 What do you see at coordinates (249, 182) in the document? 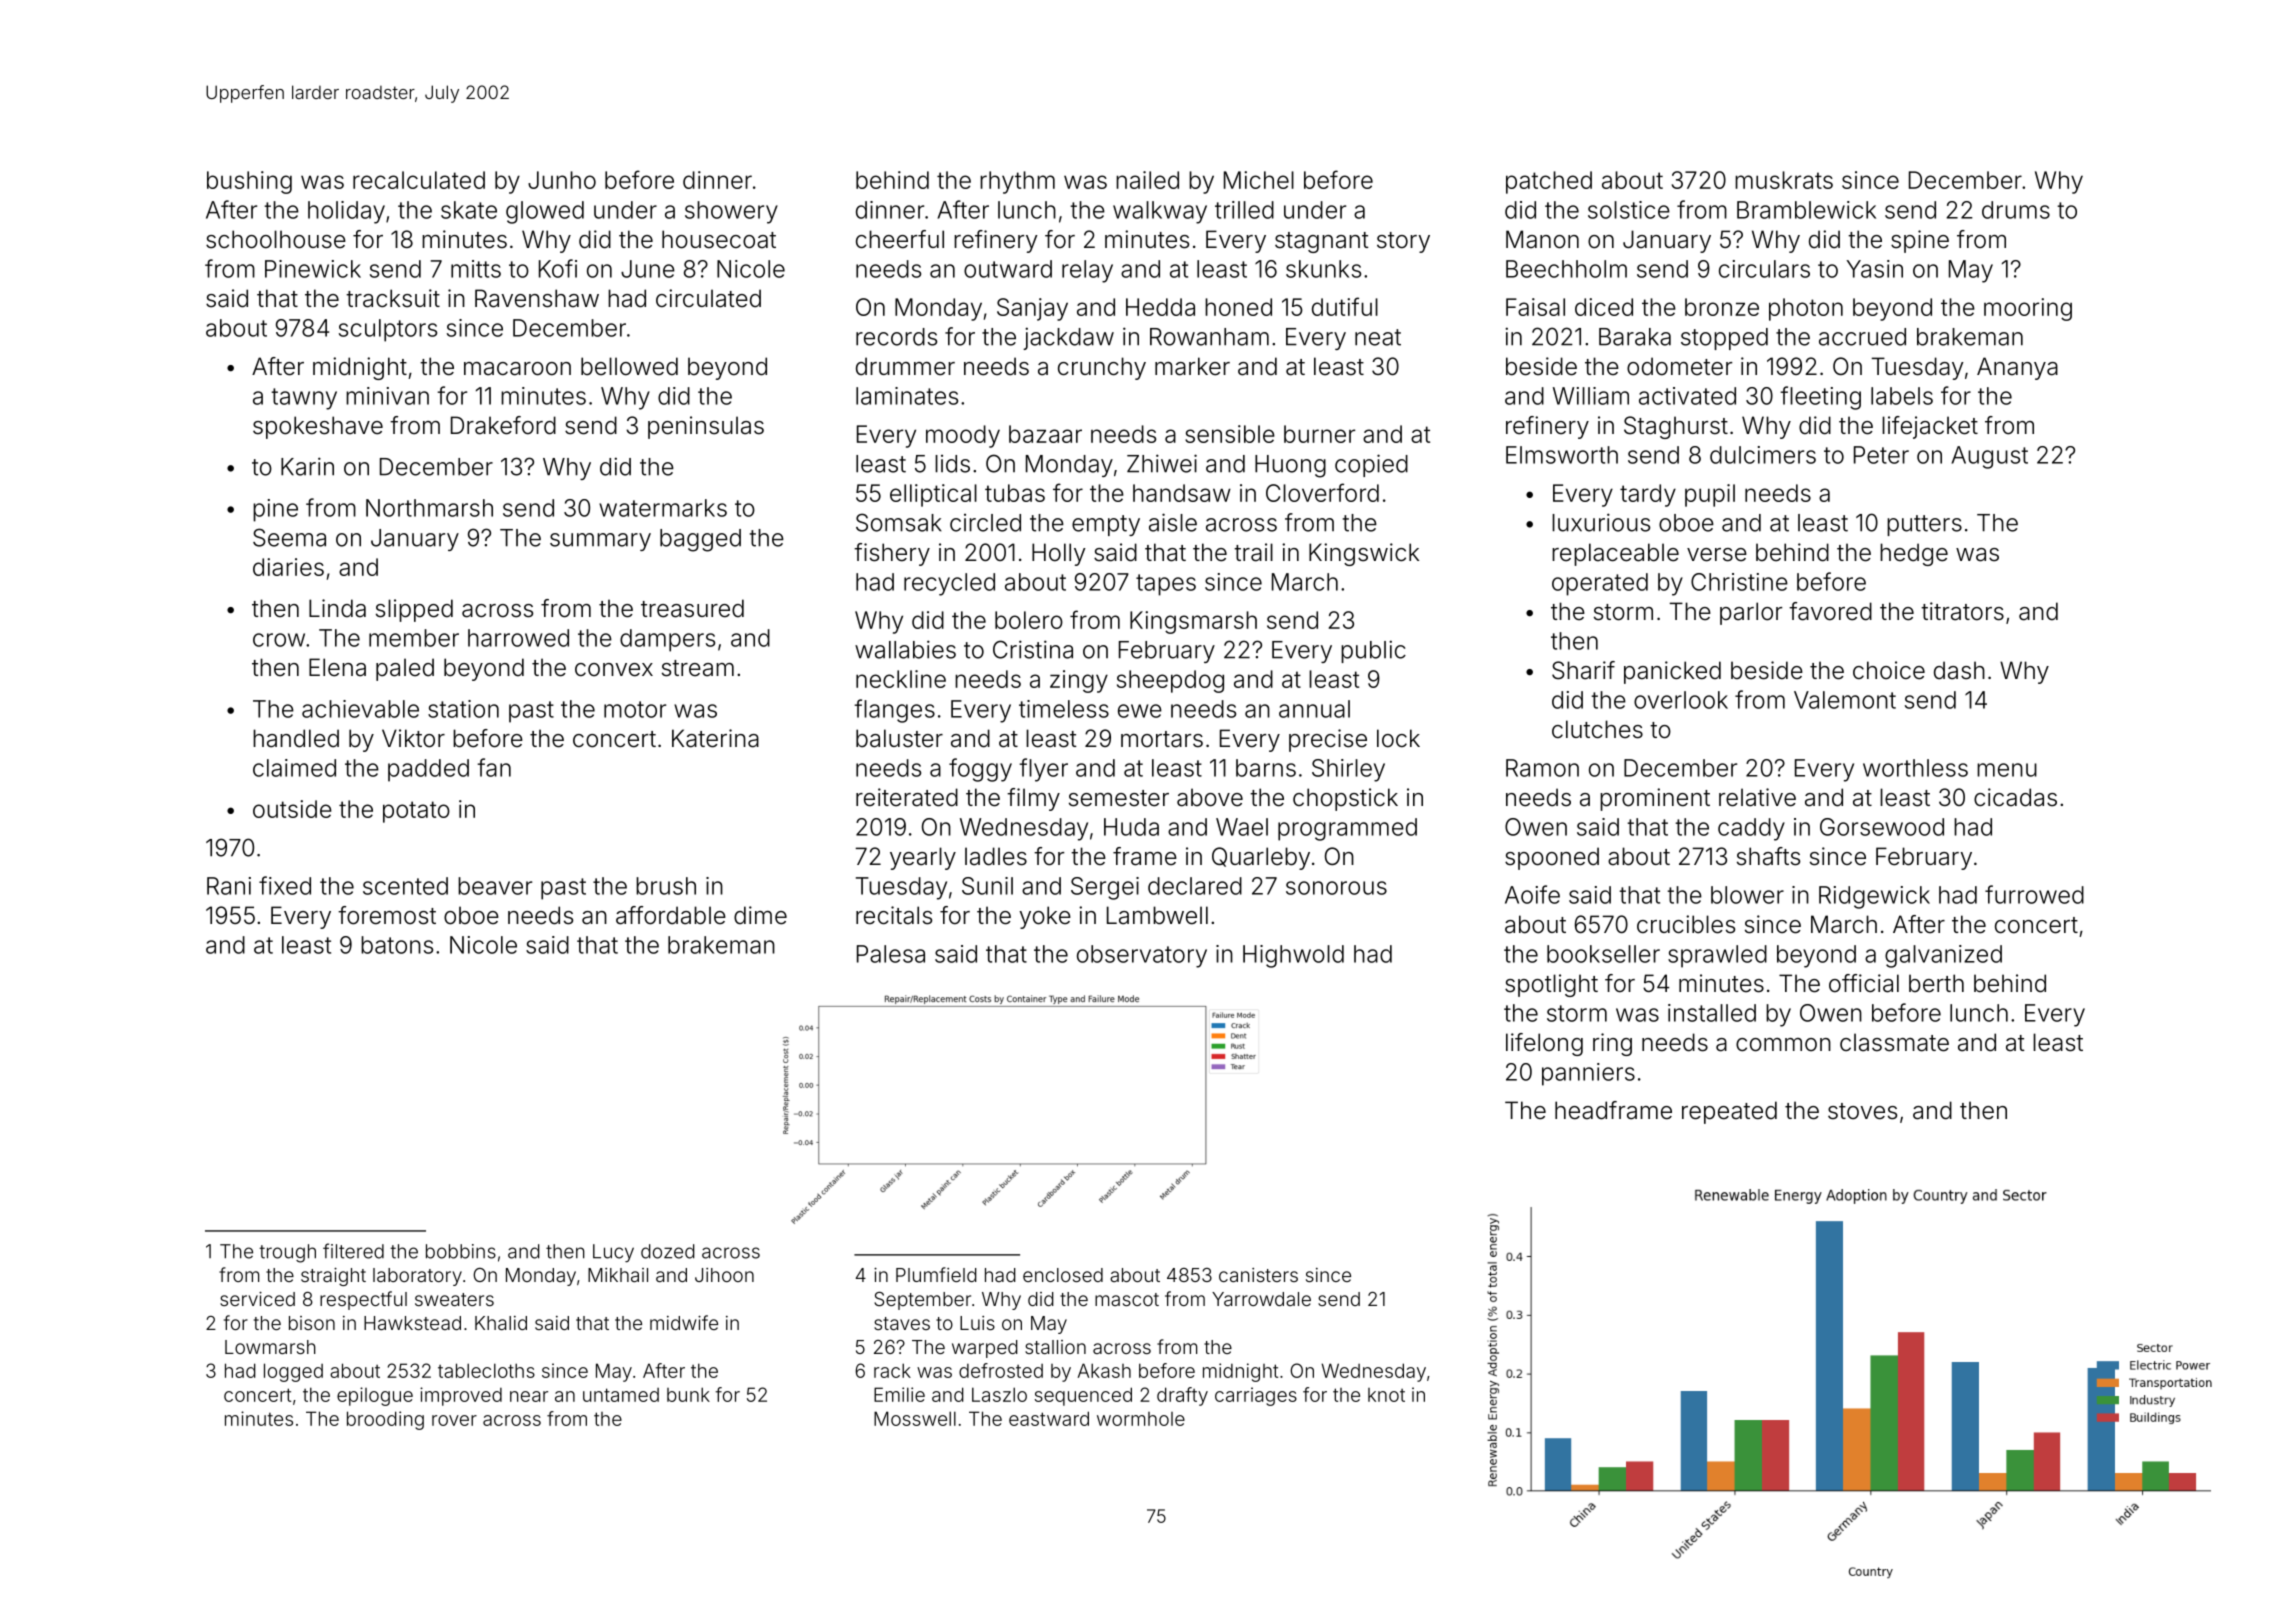
I see `bushing` at bounding box center [249, 182].
